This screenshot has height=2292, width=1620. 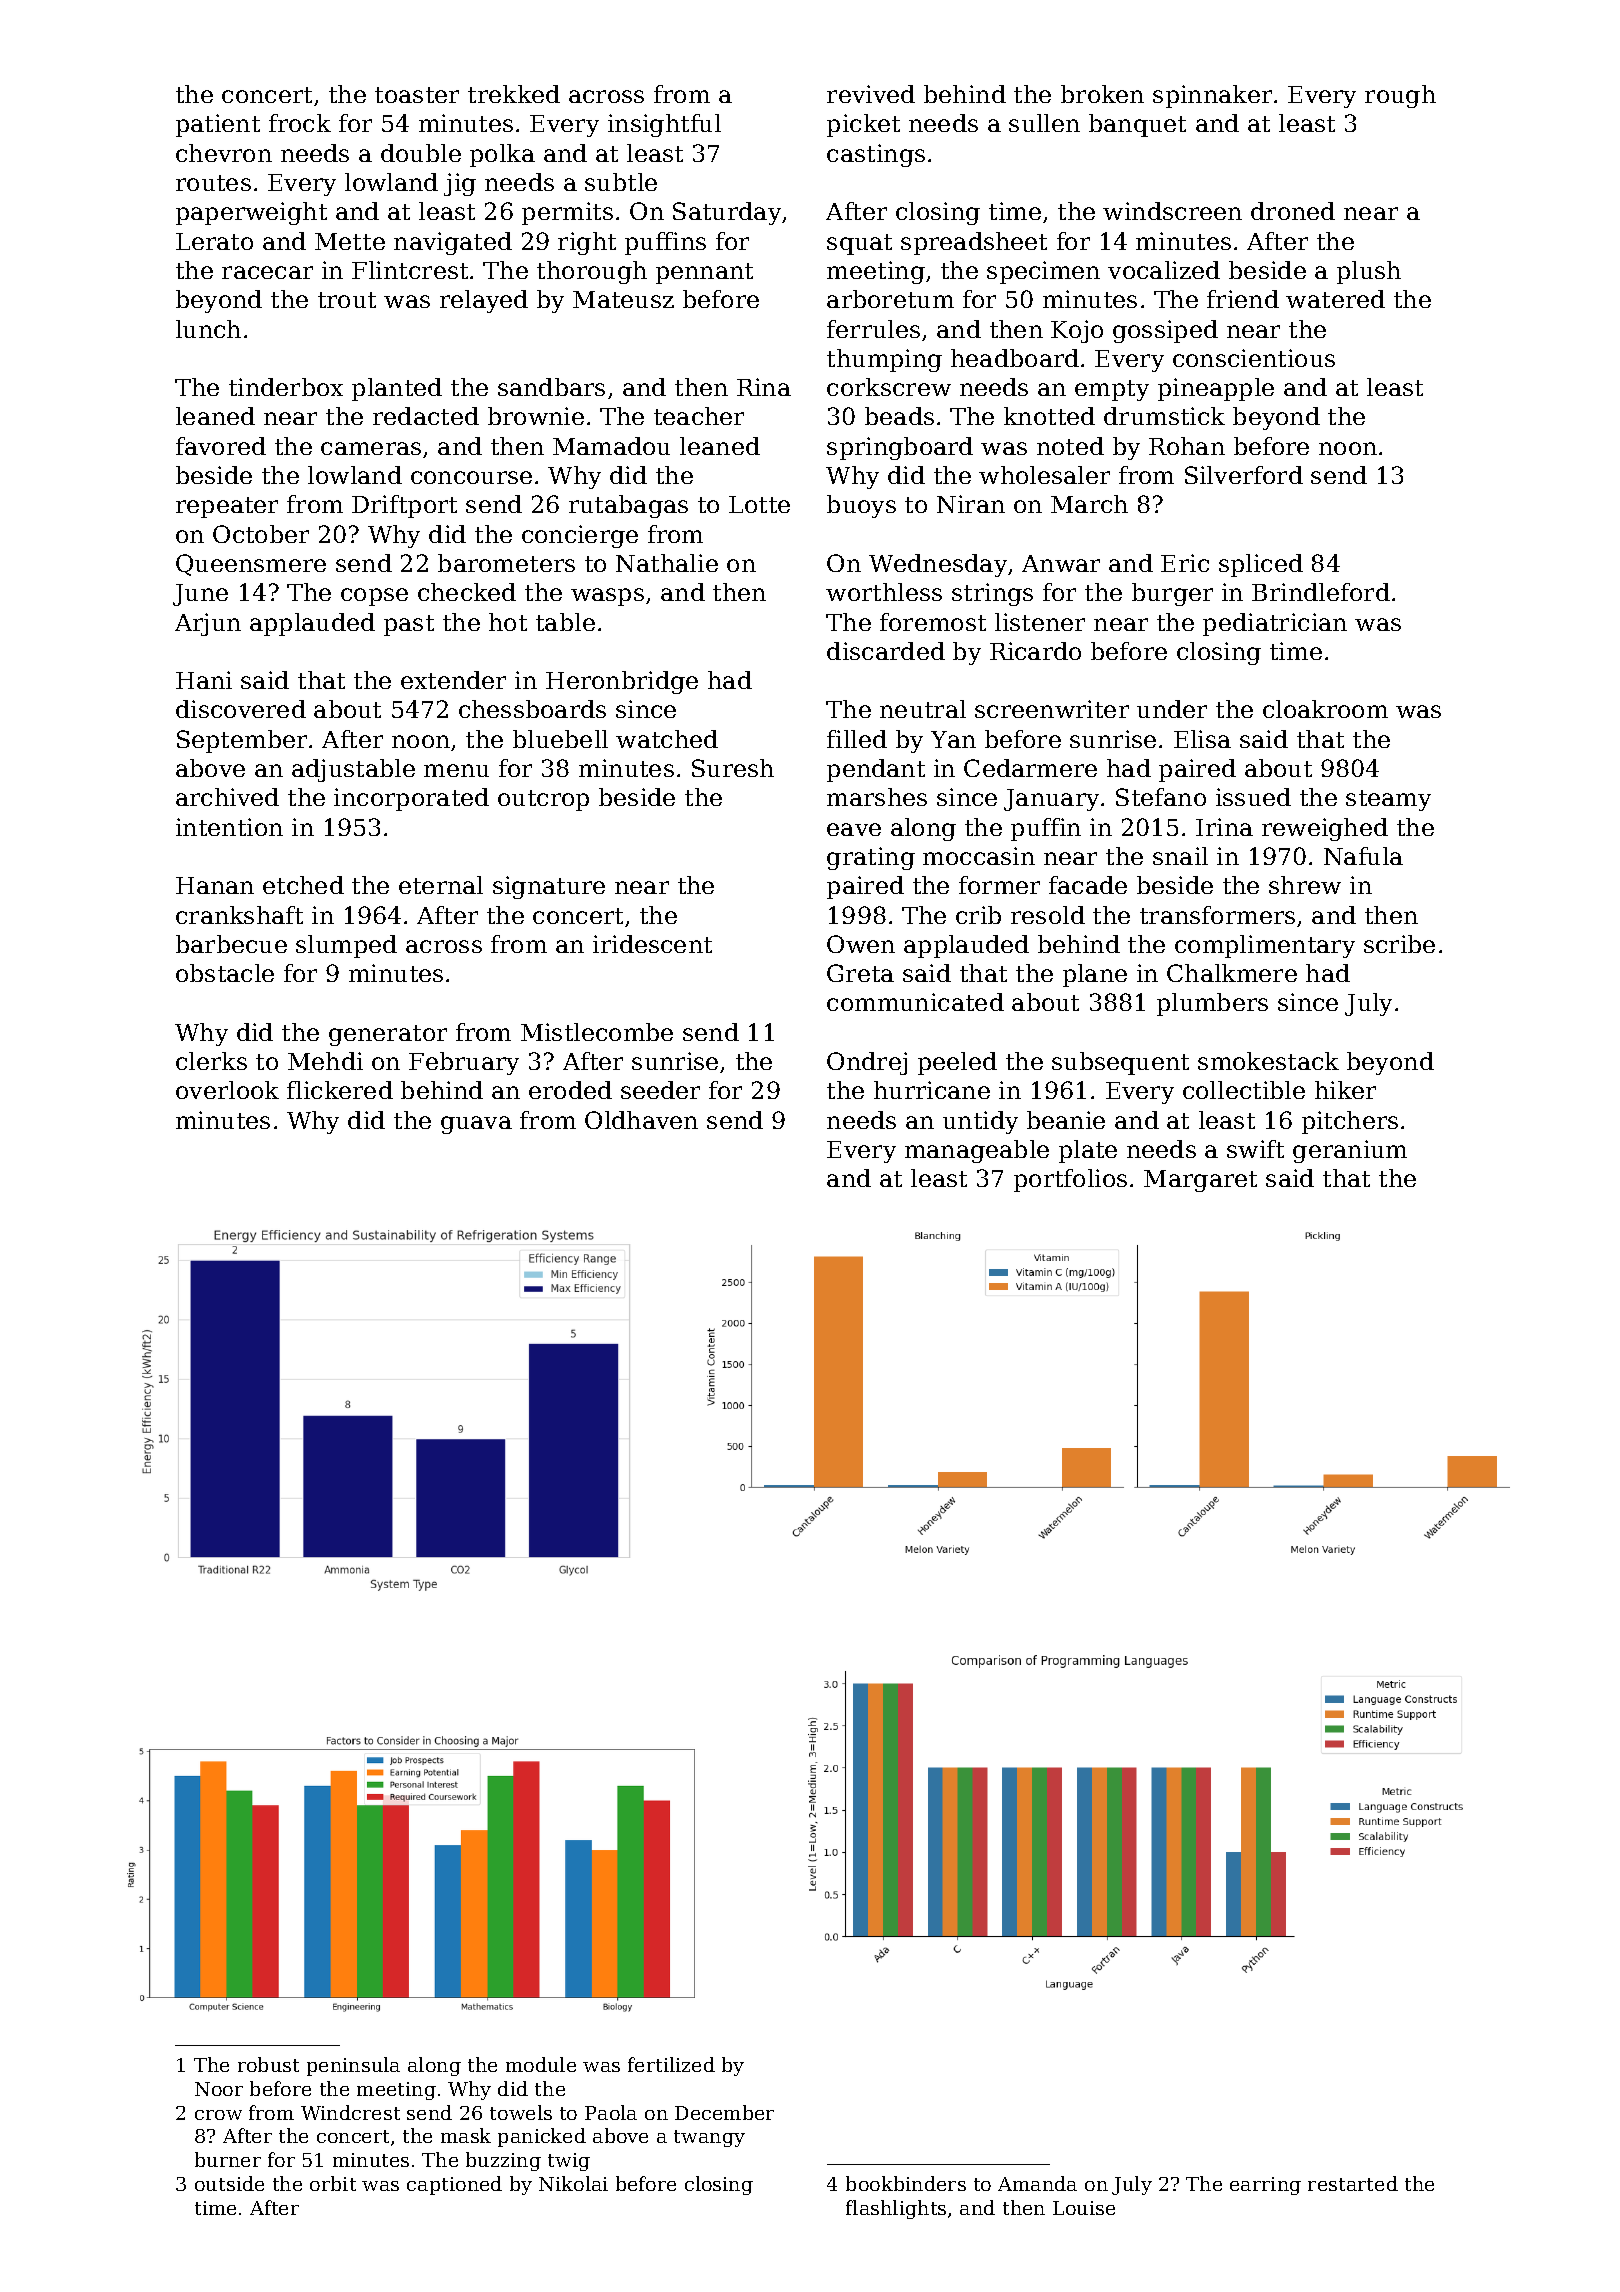 What do you see at coordinates (1200, 1181) in the screenshot?
I see `Margaret` at bounding box center [1200, 1181].
